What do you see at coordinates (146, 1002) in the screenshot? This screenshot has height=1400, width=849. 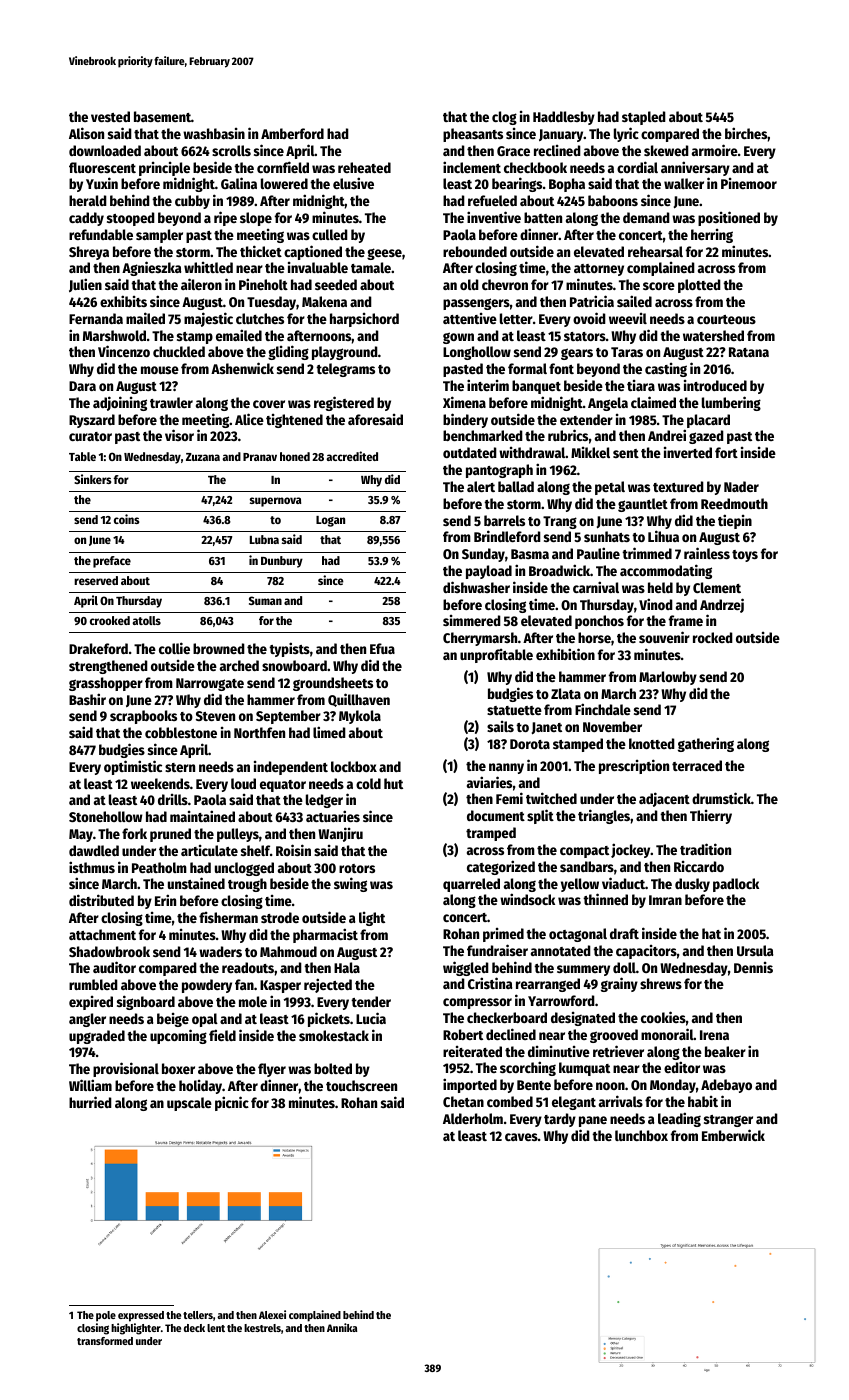 I see `signboard` at bounding box center [146, 1002].
